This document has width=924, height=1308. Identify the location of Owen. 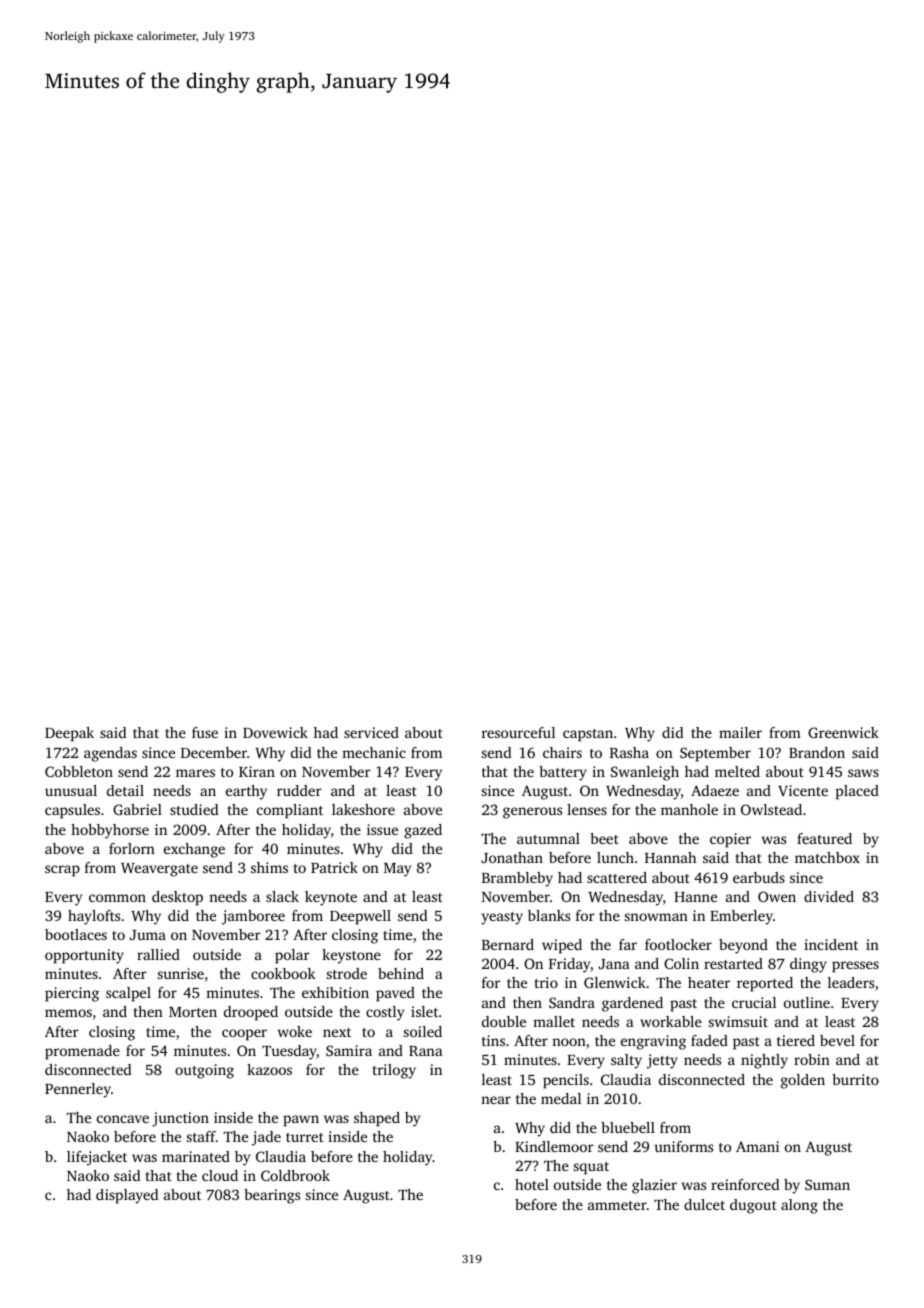
(777, 896).
